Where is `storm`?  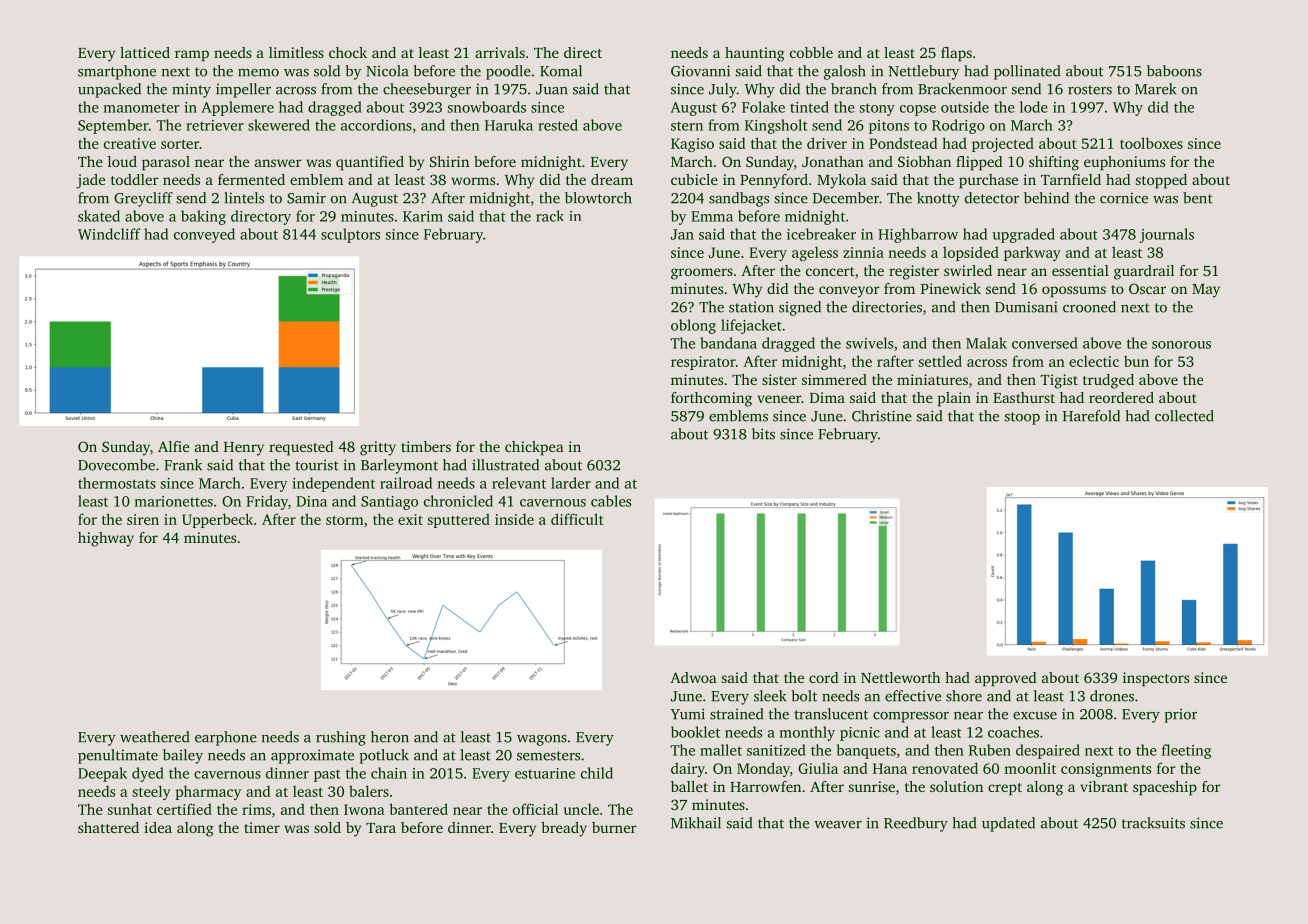 storm is located at coordinates (345, 520).
